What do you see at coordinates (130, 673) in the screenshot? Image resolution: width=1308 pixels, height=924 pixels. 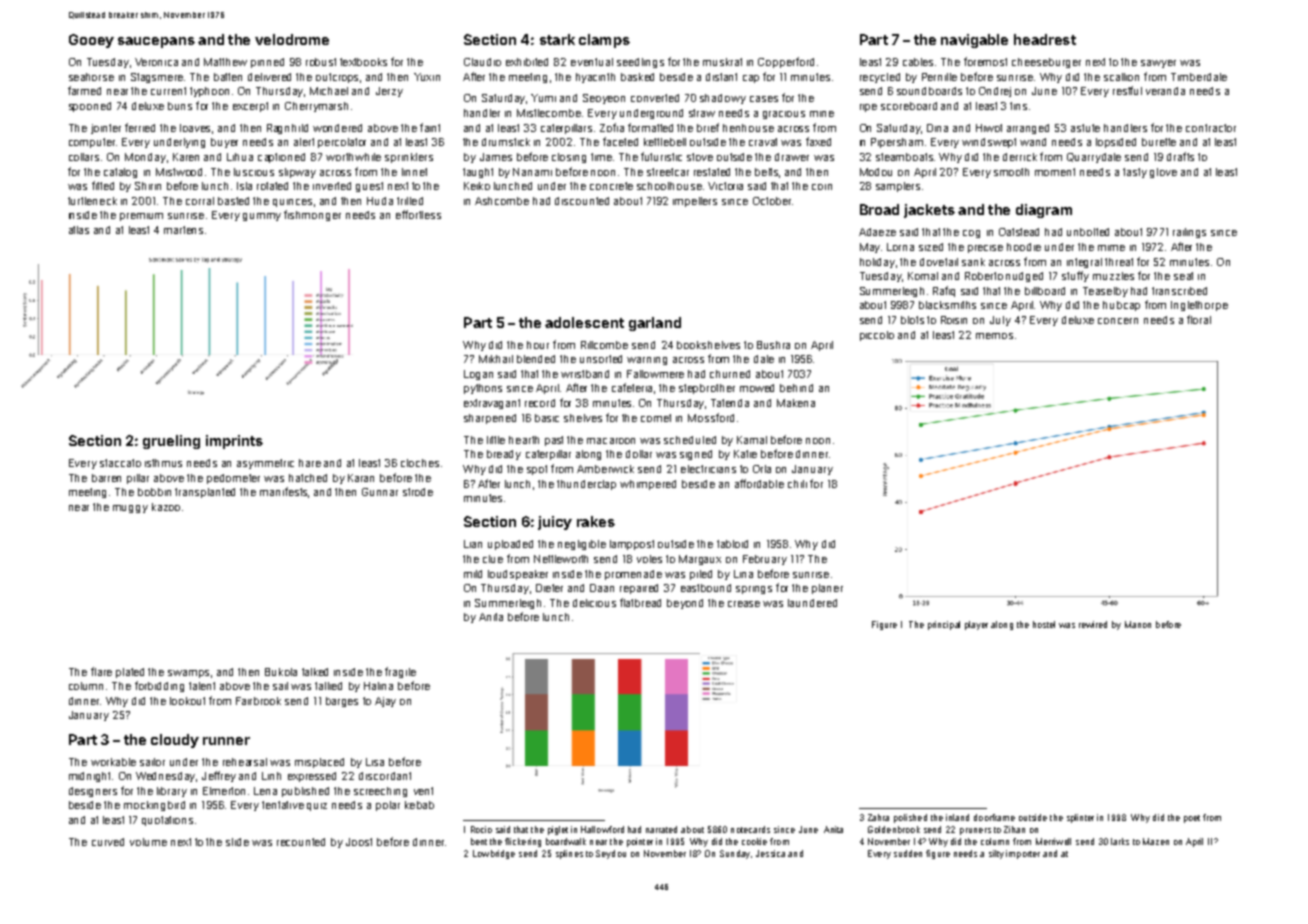 I see `plated` at bounding box center [130, 673].
